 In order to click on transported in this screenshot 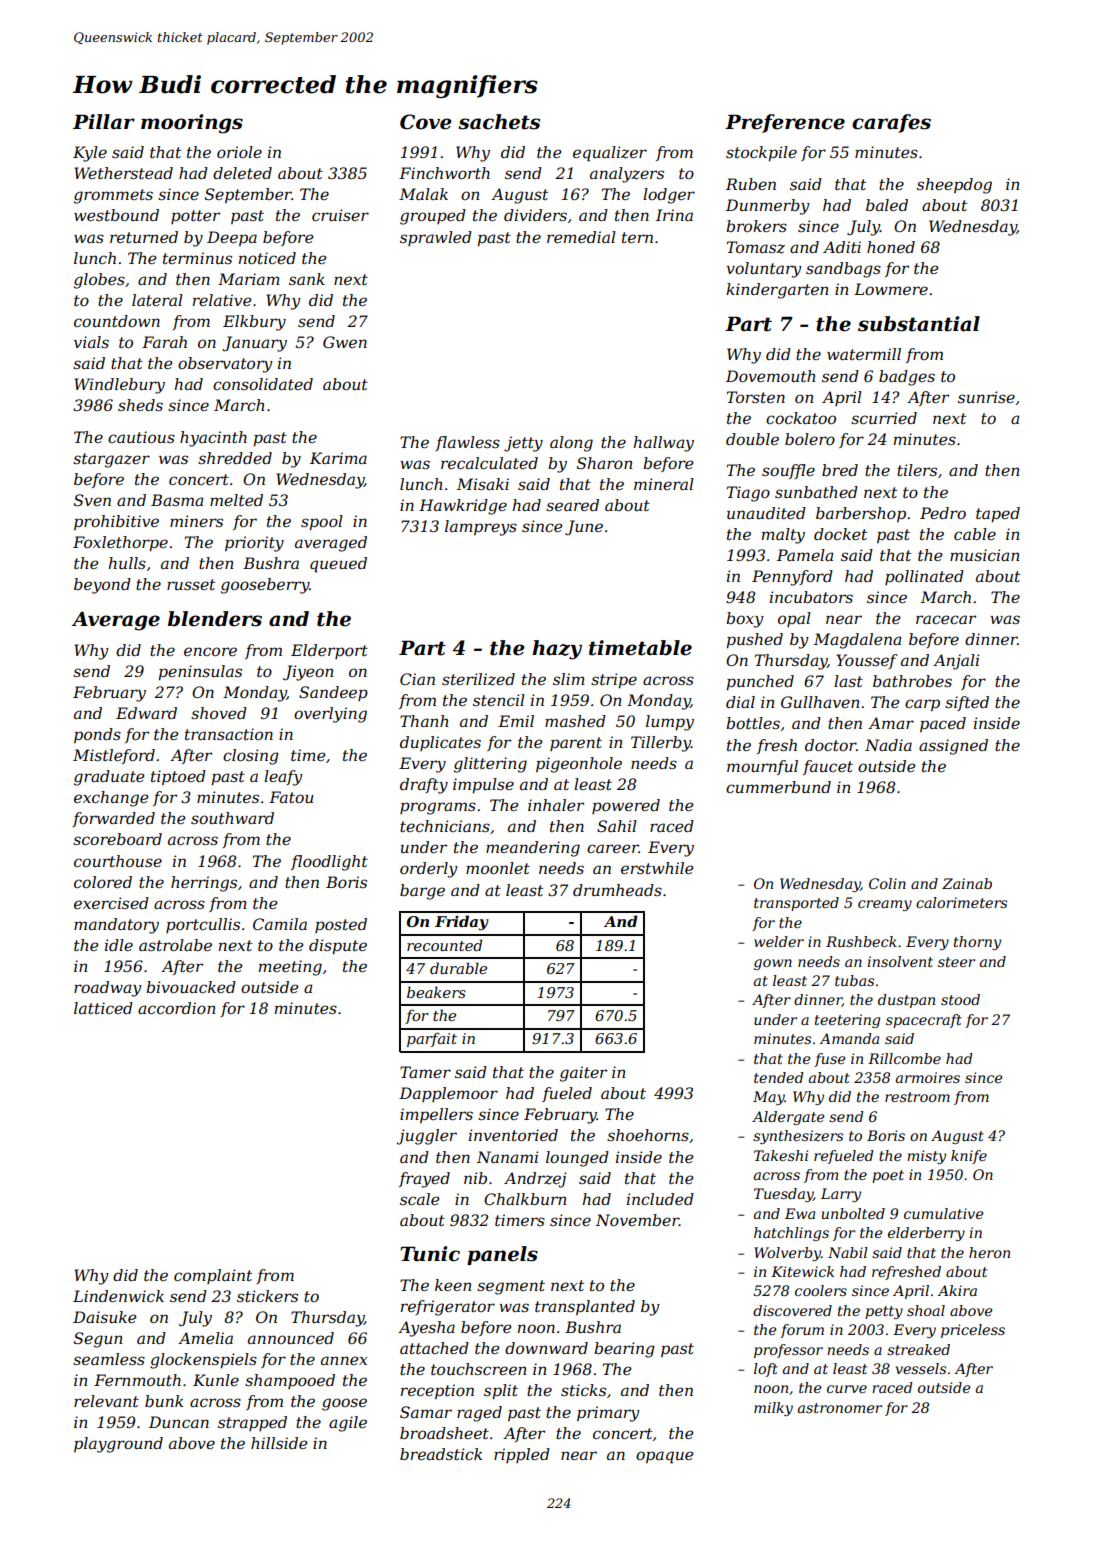, I will do `click(796, 904)`.
